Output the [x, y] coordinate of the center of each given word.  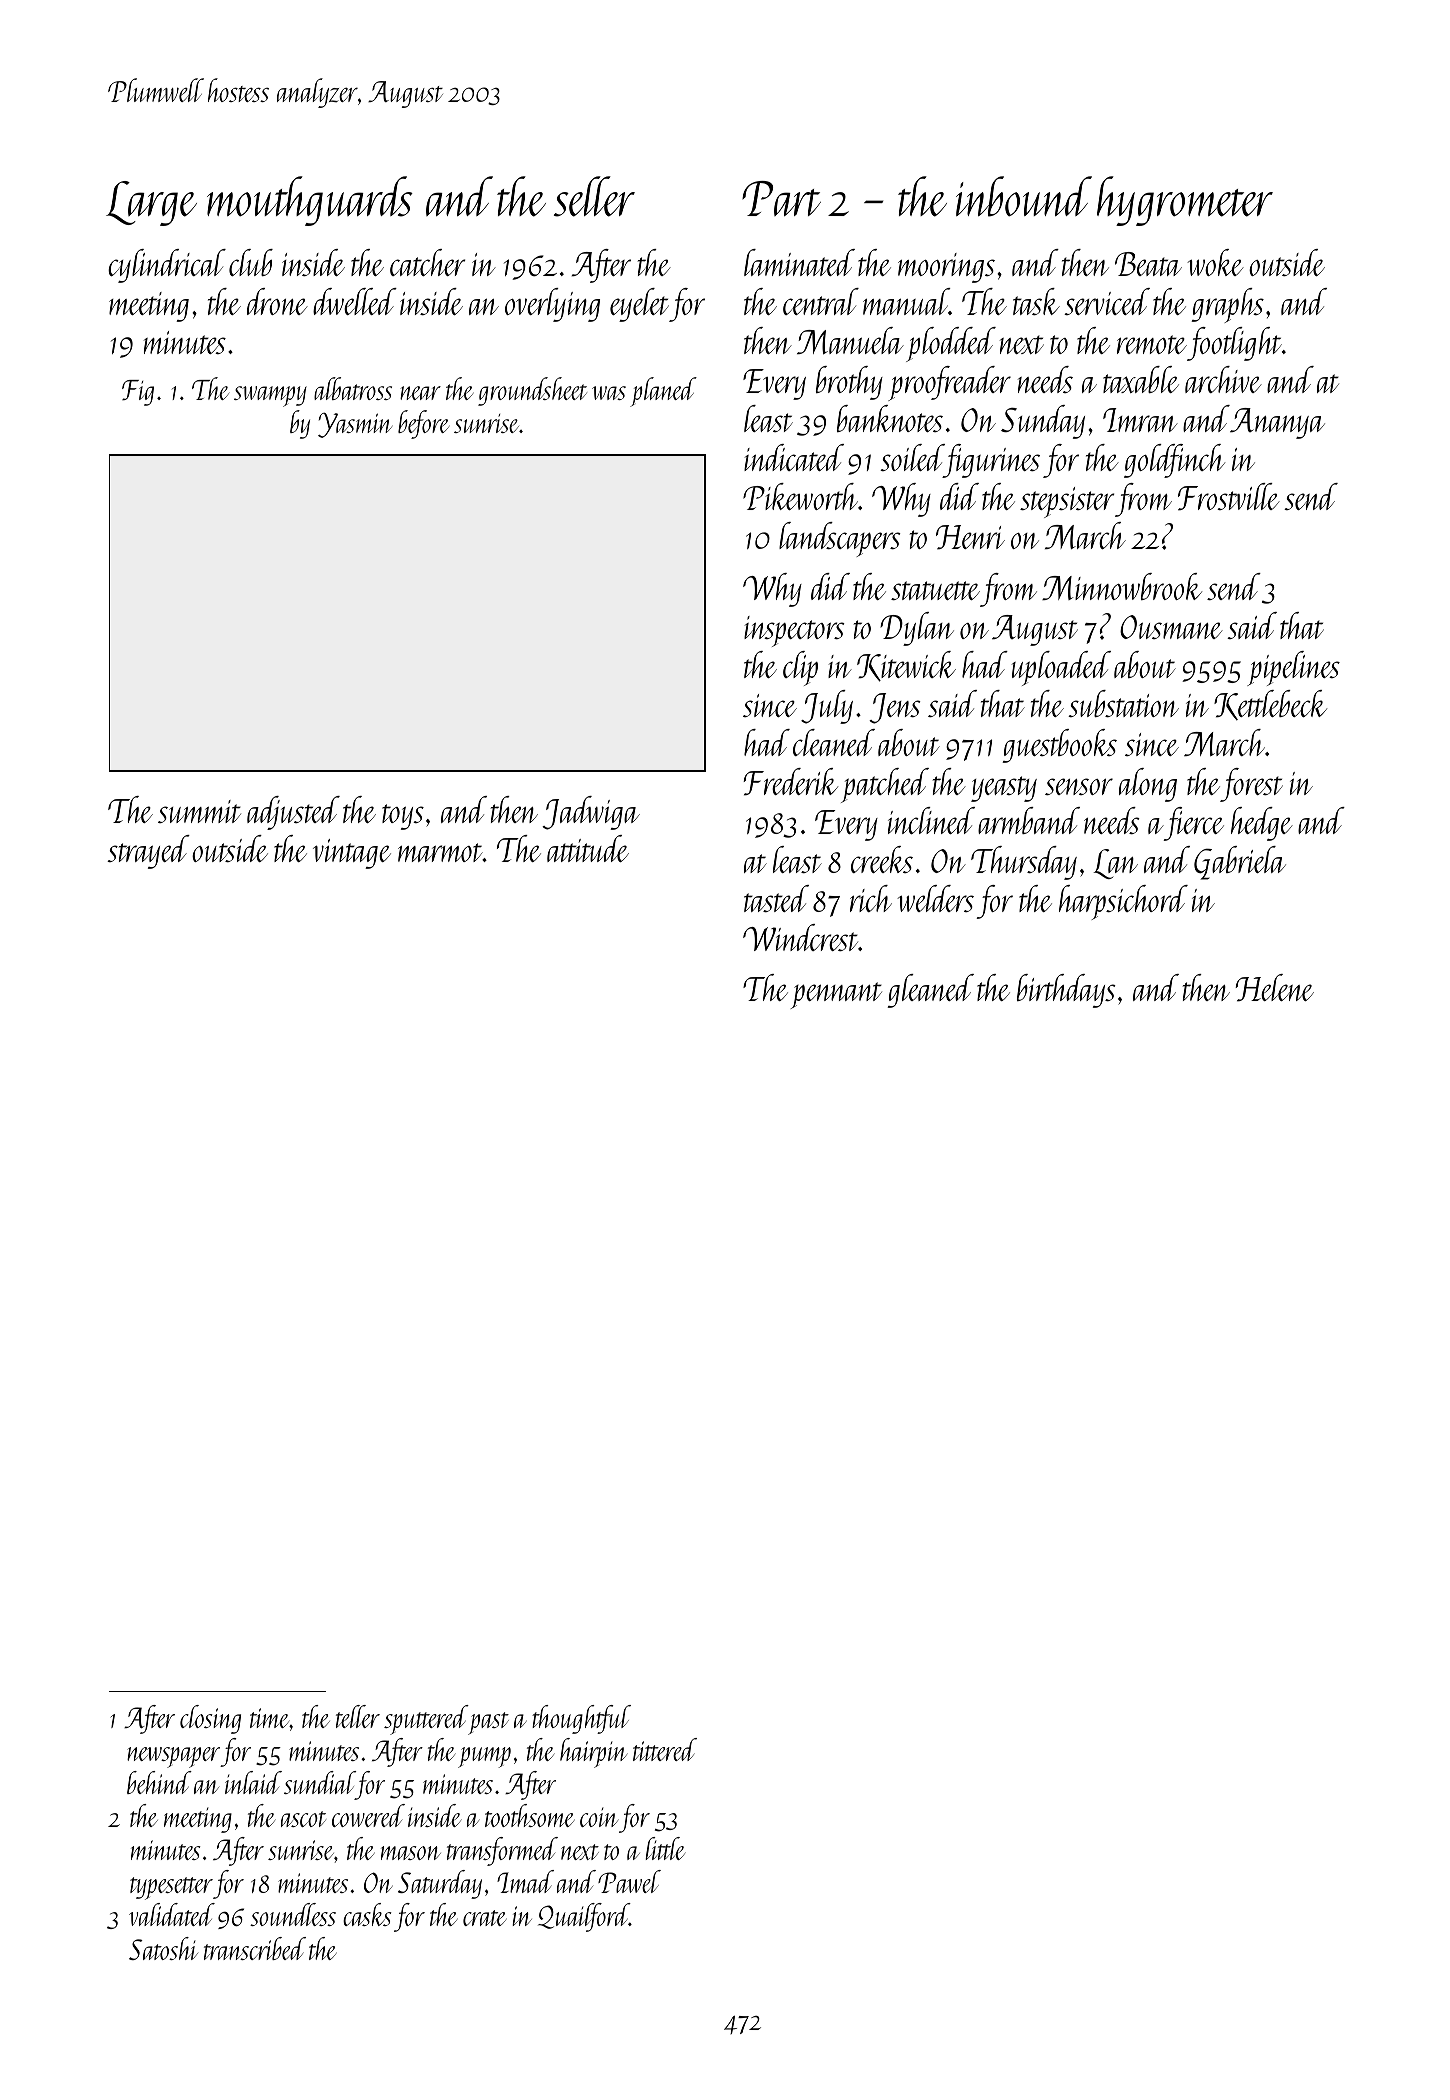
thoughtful [581, 1719]
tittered [665, 1749]
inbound [1024, 196]
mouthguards [310, 201]
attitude [588, 848]
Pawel [629, 1881]
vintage [352, 854]
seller [594, 196]
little [665, 1848]
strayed [148, 852]
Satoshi [163, 1948]
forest [1251, 785]
